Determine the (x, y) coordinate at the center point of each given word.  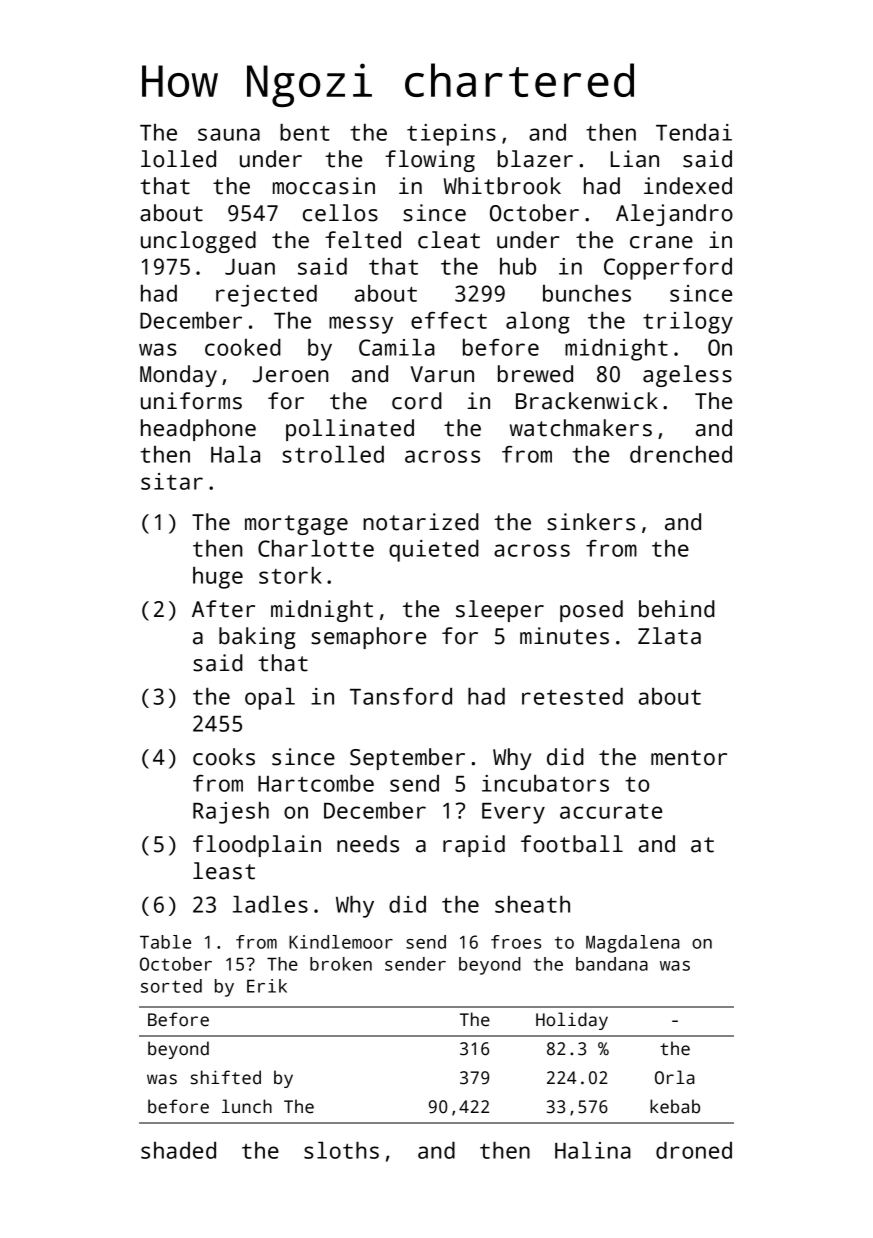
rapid (474, 846)
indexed (688, 186)
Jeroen (291, 374)
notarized (421, 522)
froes (516, 942)
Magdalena (632, 944)
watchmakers (581, 428)
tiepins (451, 135)
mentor (689, 758)
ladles (270, 904)
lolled (178, 159)
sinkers (591, 522)
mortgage (296, 525)
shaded (178, 1150)
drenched (681, 454)
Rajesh (231, 813)
